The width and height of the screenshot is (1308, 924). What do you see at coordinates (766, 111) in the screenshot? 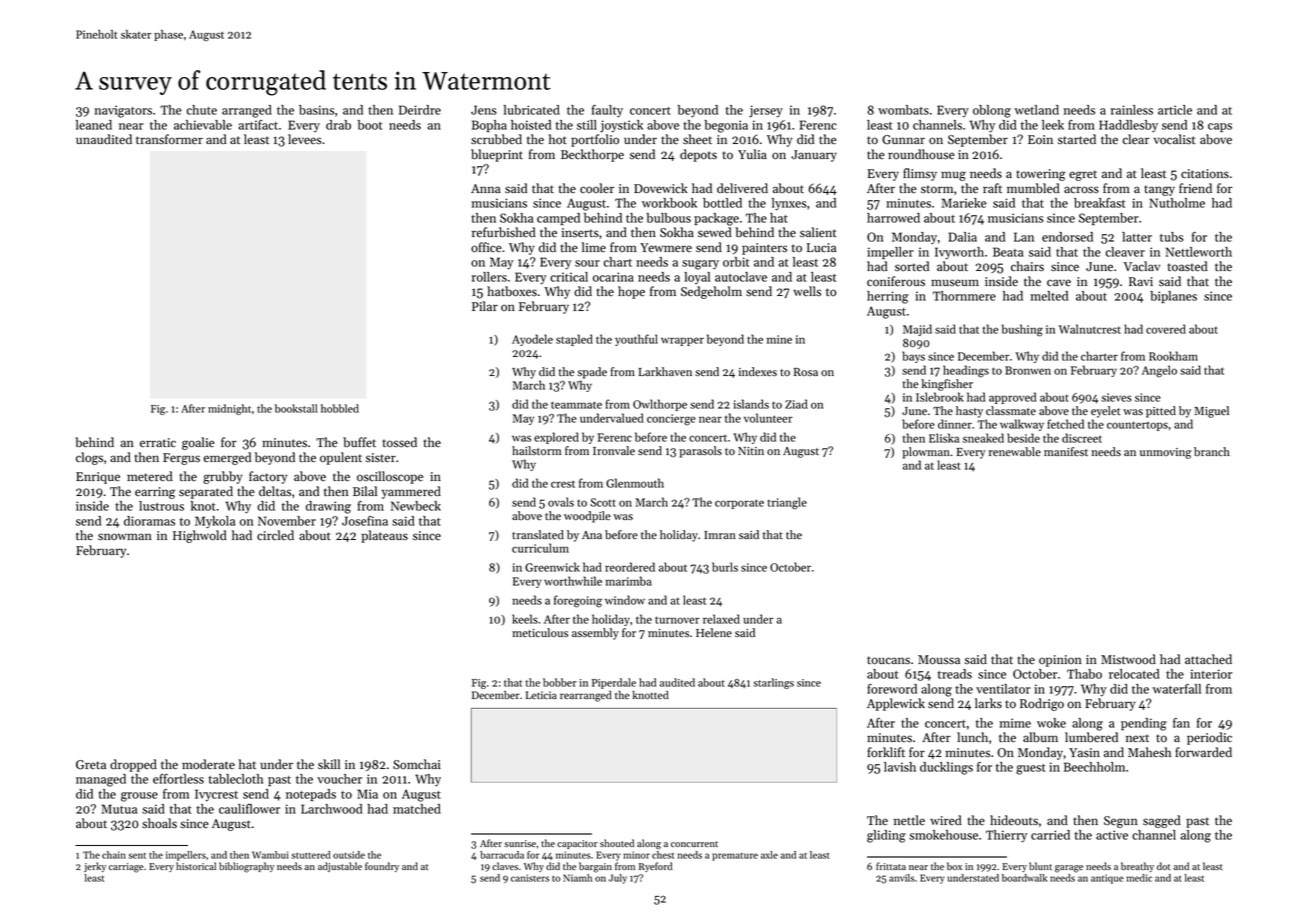
I see `jersey` at bounding box center [766, 111].
